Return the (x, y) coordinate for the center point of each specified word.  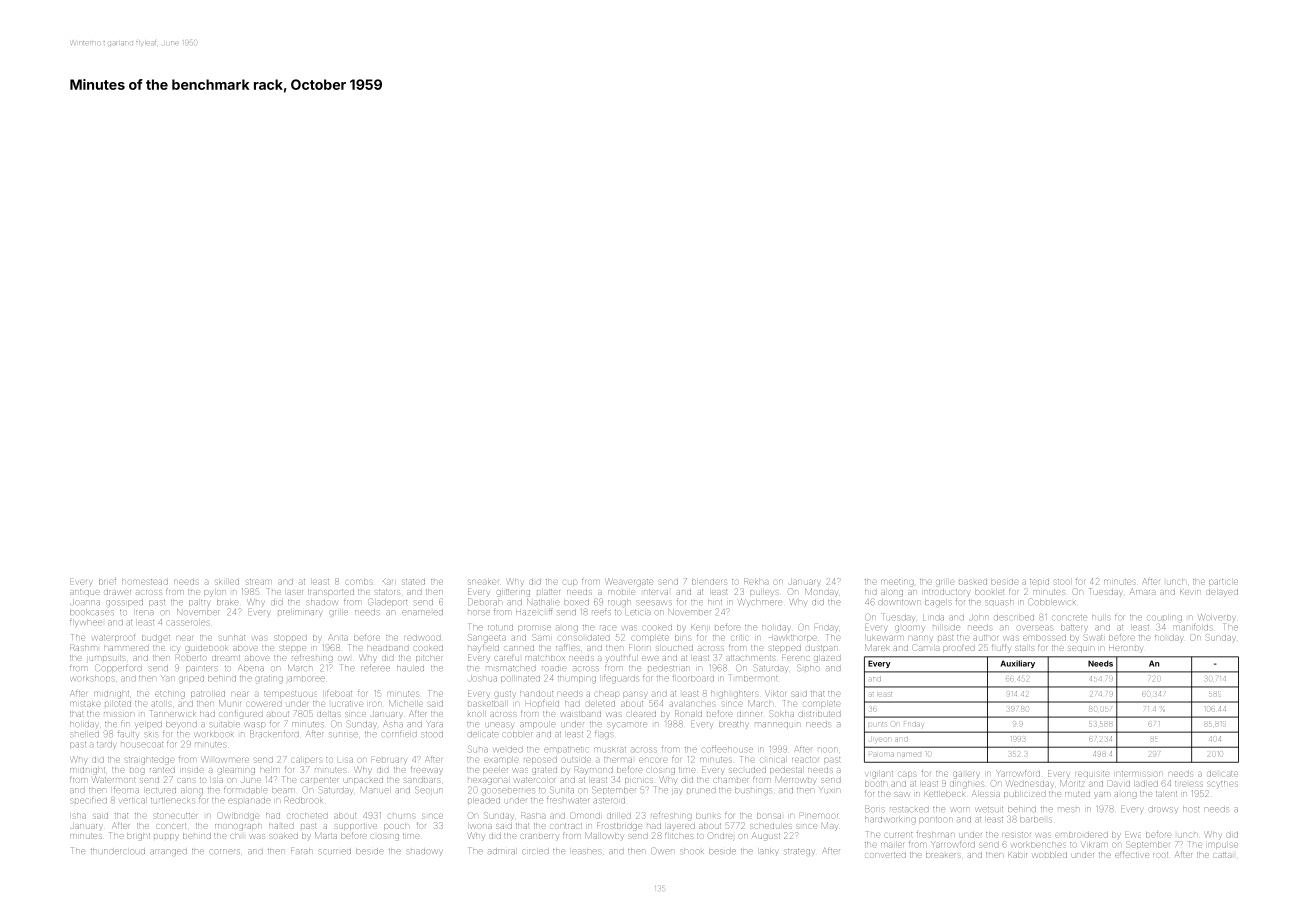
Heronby (1125, 649)
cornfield (399, 733)
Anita (338, 637)
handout (536, 694)
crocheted (307, 816)
